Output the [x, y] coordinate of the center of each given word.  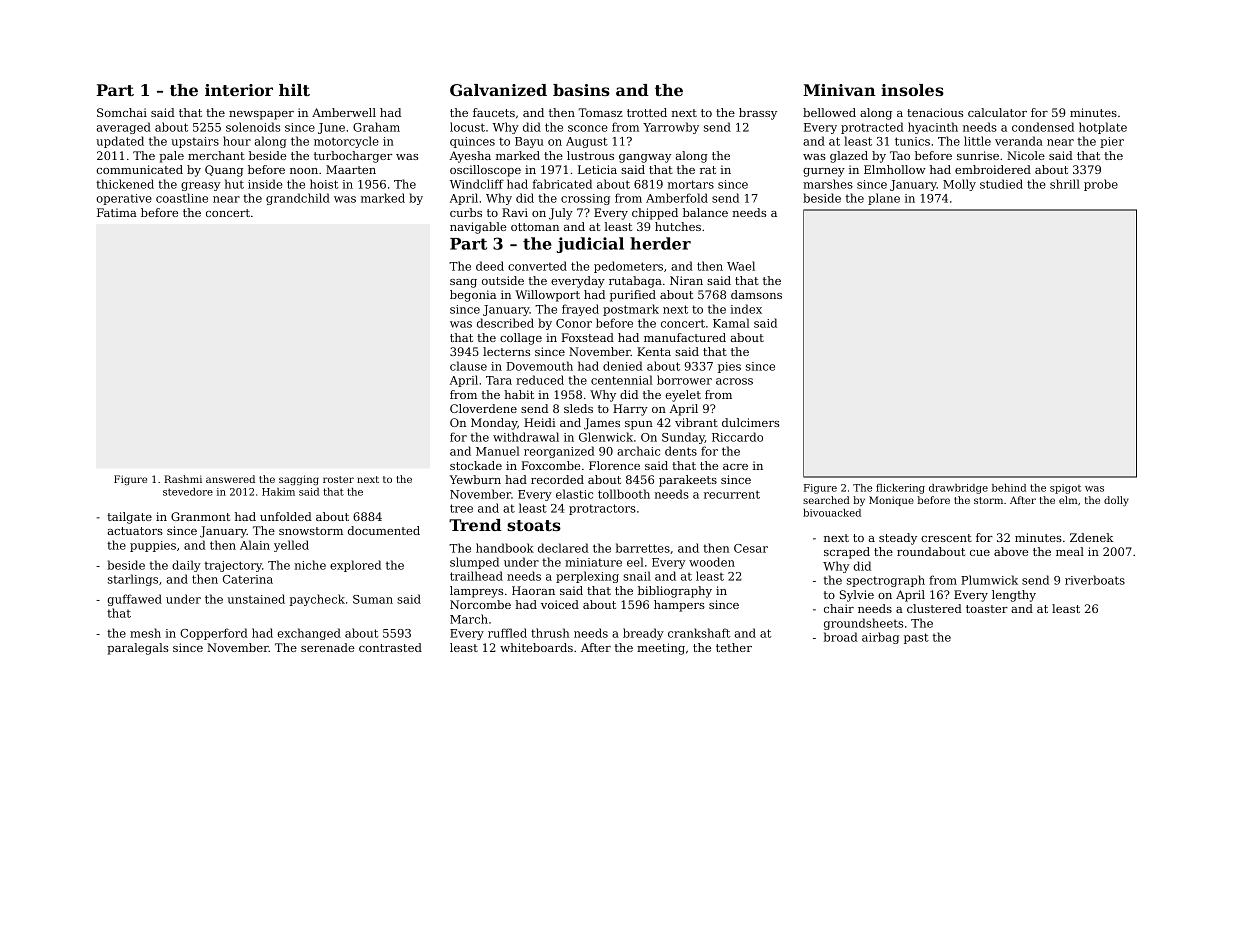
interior [239, 90]
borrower [684, 380]
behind [1009, 488]
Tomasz [600, 112]
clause [468, 366]
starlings [133, 580]
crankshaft [699, 633]
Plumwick [989, 580]
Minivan [839, 90]
